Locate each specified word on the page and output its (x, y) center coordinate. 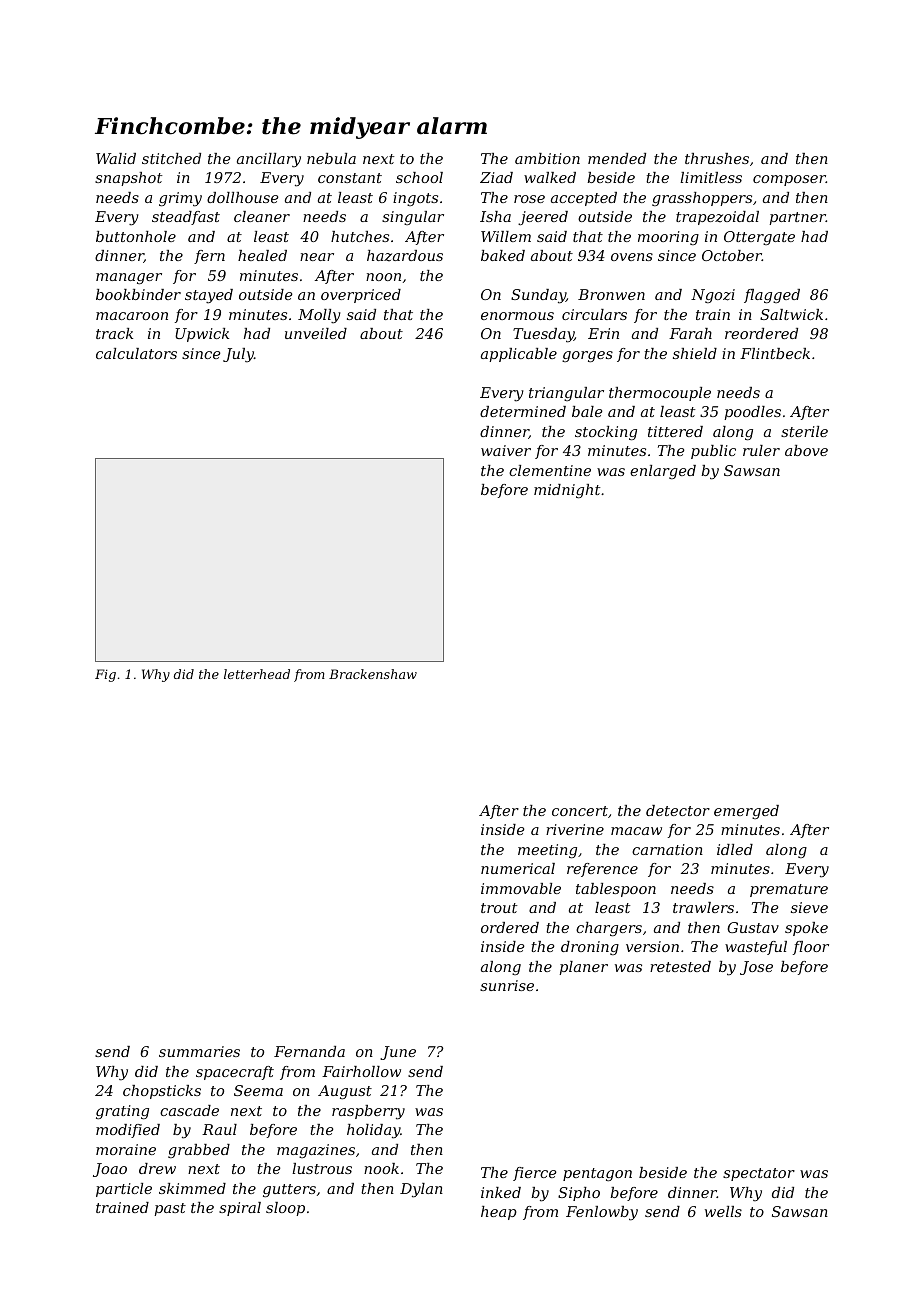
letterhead (257, 674)
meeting (547, 851)
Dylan (421, 1190)
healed (262, 255)
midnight (567, 491)
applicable (519, 355)
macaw (636, 831)
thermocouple (660, 394)
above (806, 450)
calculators (136, 353)
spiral (240, 1209)
